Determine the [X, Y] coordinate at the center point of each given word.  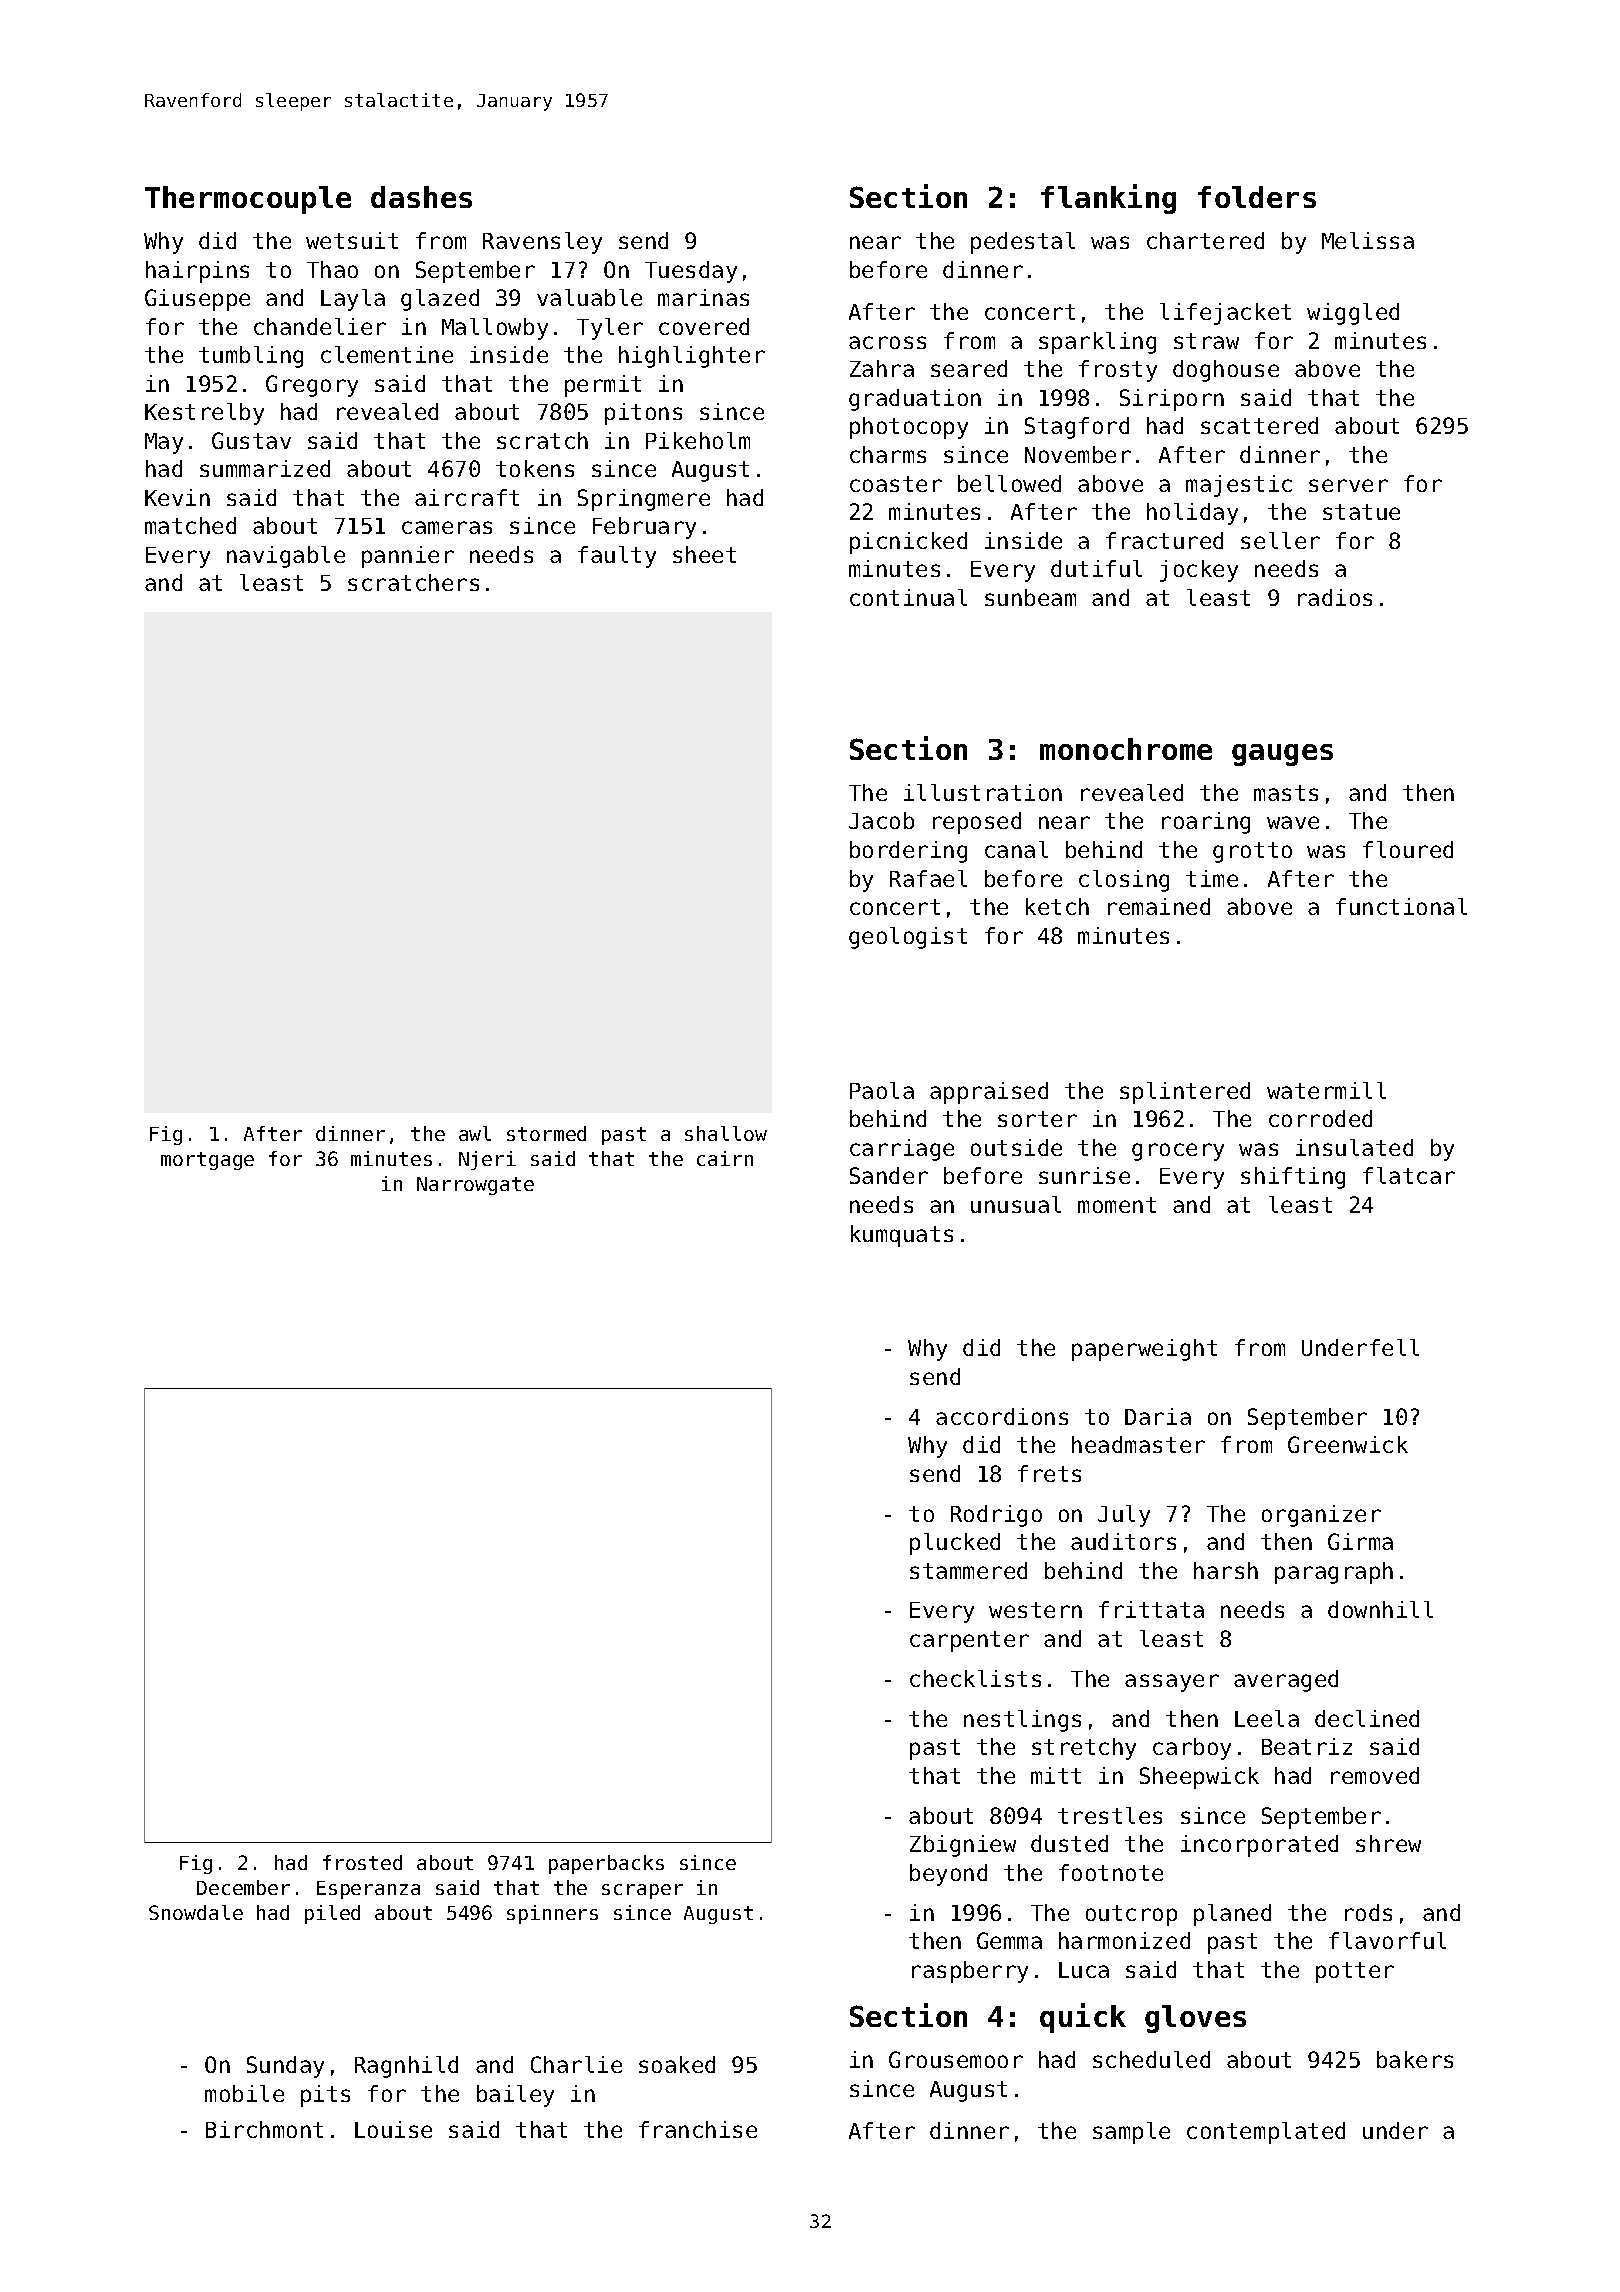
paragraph [1334, 1573]
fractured [1164, 540]
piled [332, 1914]
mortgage [207, 1161]
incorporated [1259, 1846]
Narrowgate [475, 1186]
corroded [1320, 1118]
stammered [968, 1570]
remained [1159, 906]
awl [475, 1133]
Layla [353, 300]
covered [704, 326]
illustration [983, 792]
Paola [882, 1090]
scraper [642, 1891]
